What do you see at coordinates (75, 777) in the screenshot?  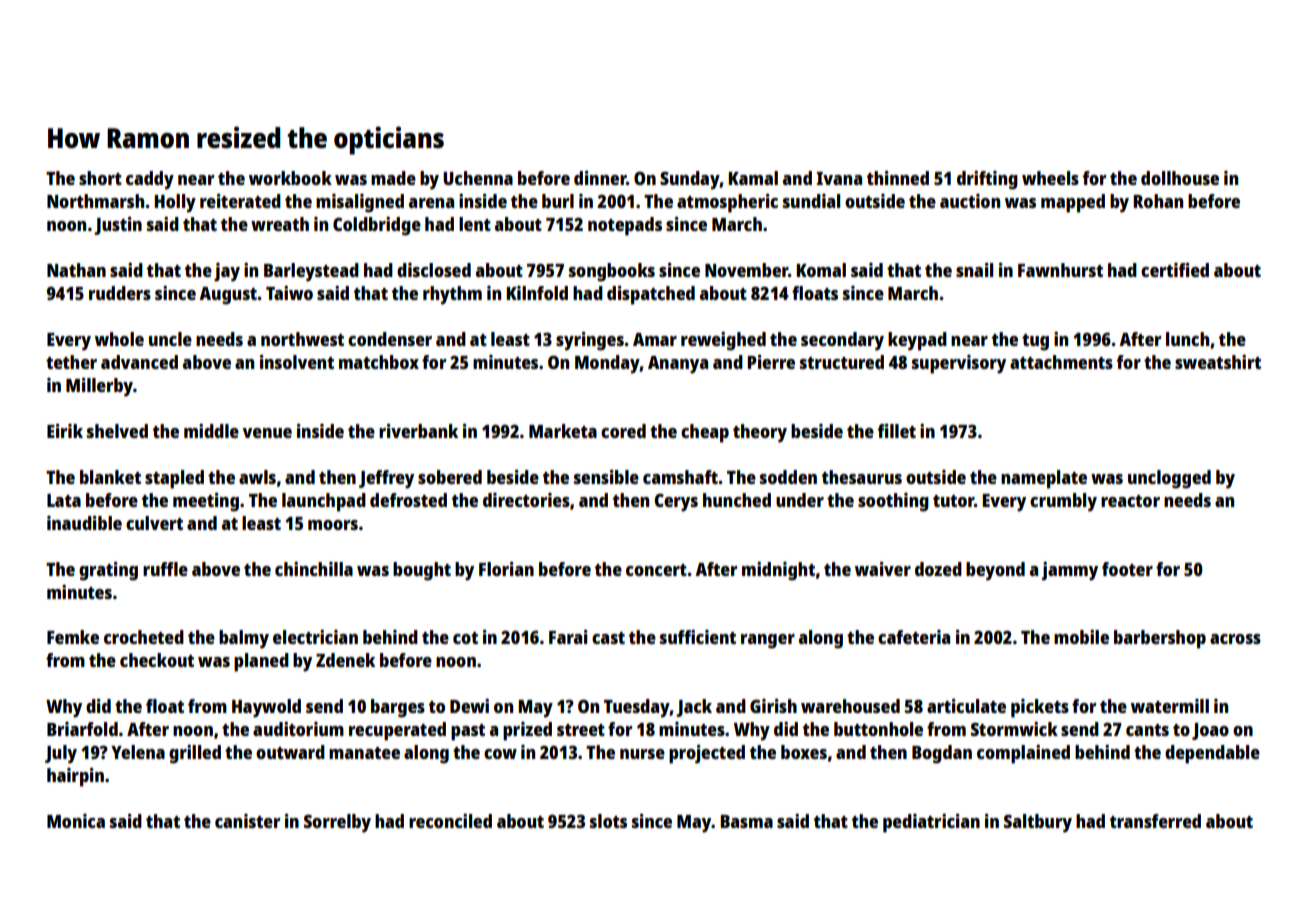 I see `hairpin` at bounding box center [75, 777].
